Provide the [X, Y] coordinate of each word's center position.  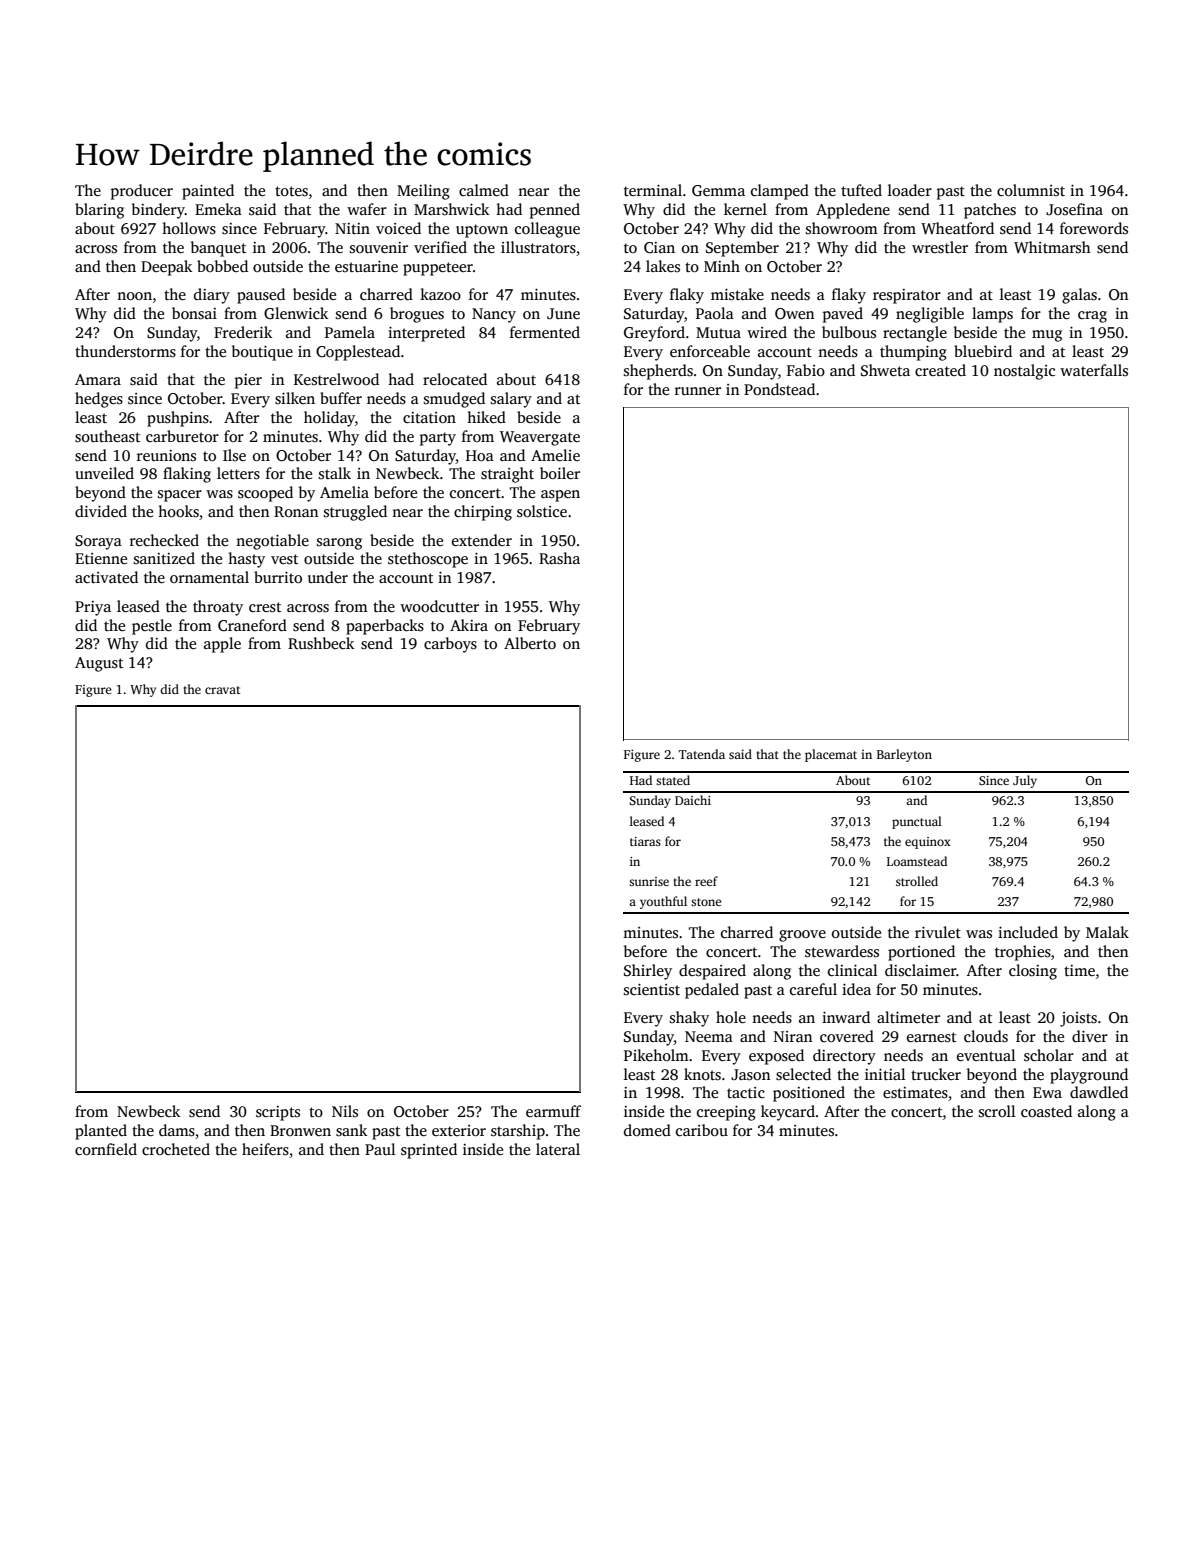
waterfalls [1094, 370]
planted [101, 1132]
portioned [921, 953]
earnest [931, 1037]
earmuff [553, 1111]
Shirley [648, 972]
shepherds [658, 372]
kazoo [440, 294]
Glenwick [296, 313]
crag [1092, 317]
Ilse [234, 455]
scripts [278, 1113]
